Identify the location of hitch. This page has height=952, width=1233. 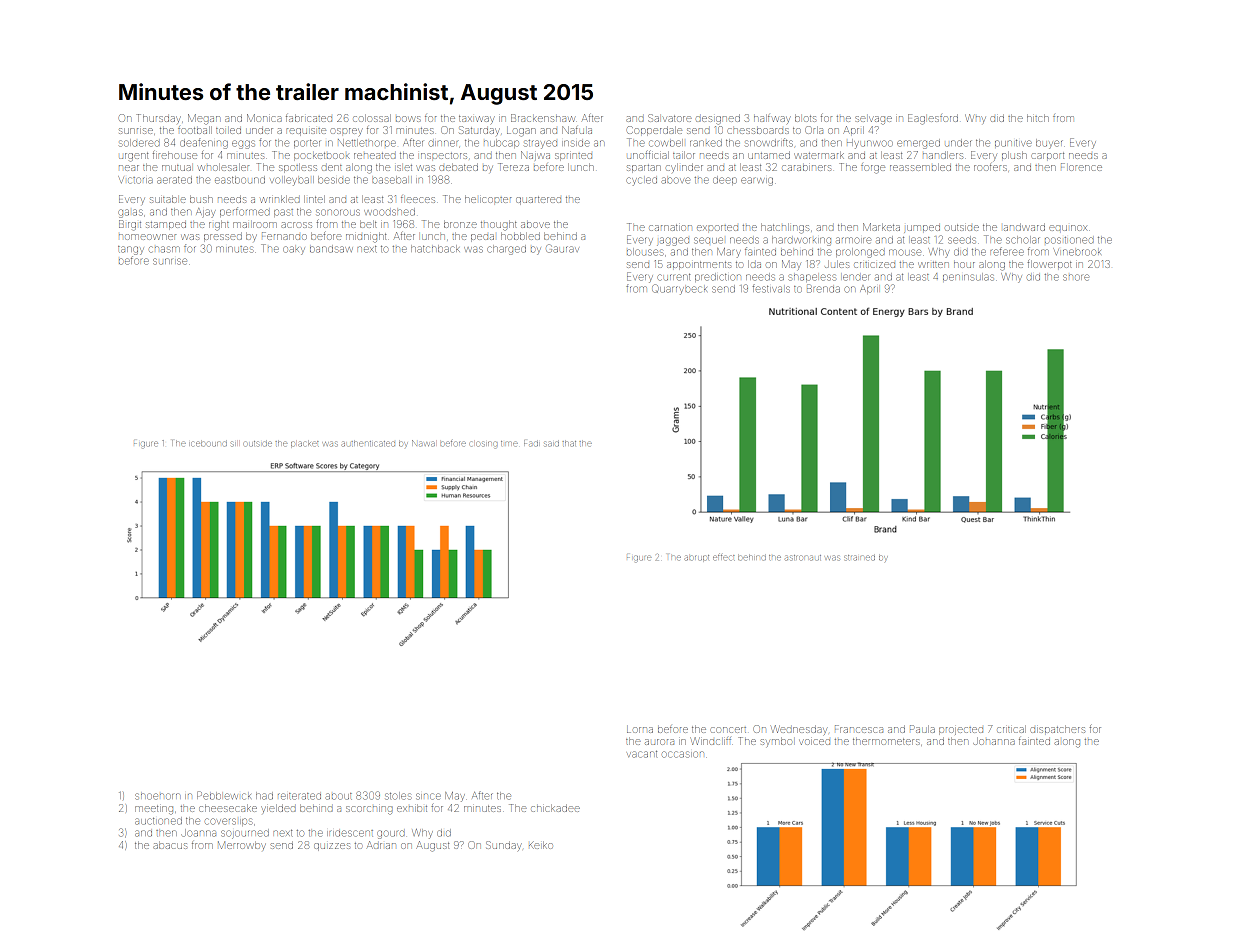
(1038, 118).
